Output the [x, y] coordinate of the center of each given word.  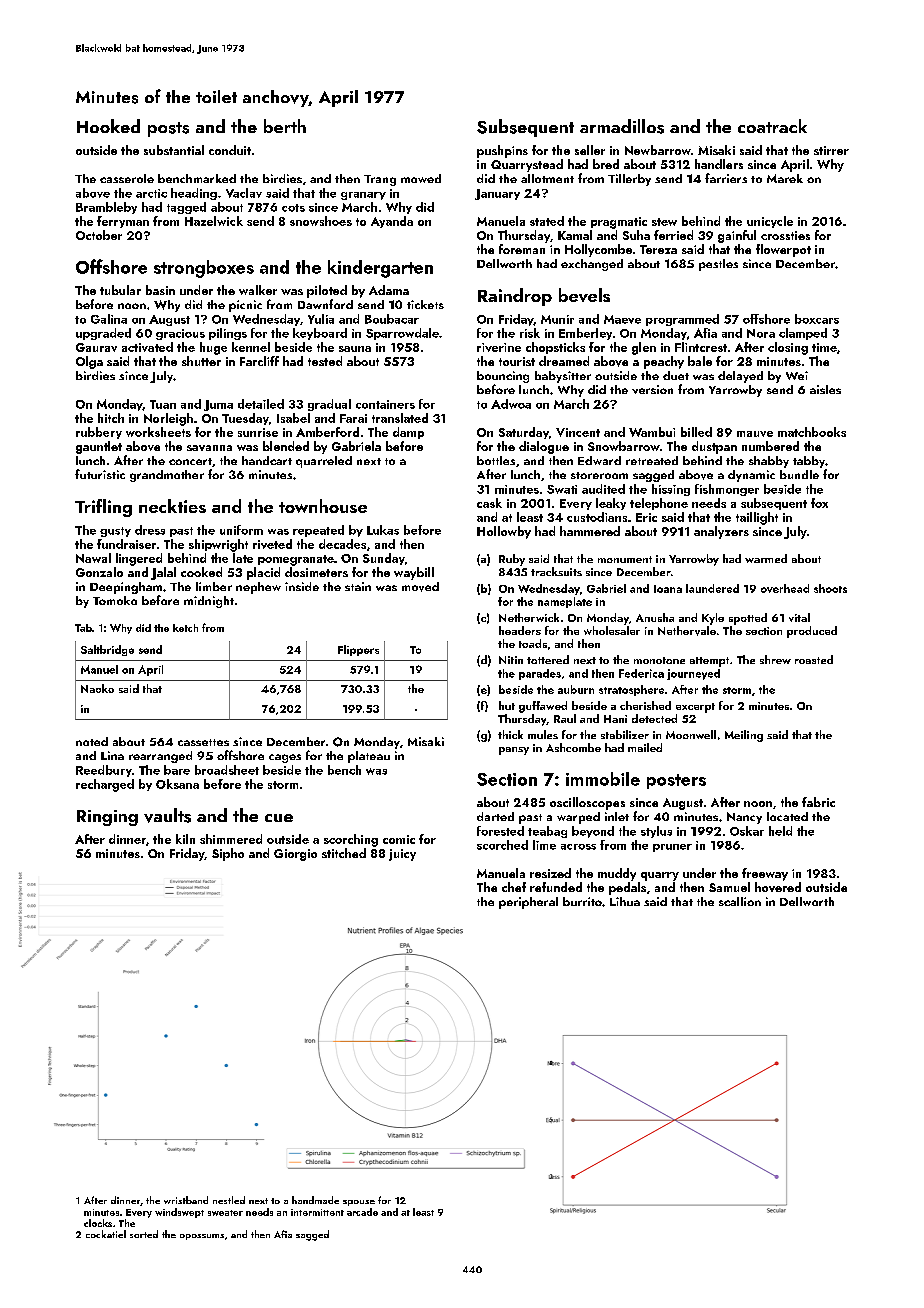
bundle [799, 474]
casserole [127, 178]
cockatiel [106, 1234]
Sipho [228, 854]
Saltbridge [107, 650]
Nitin [511, 660]
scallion [740, 901]
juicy [402, 855]
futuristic [100, 474]
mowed [421, 178]
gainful [737, 236]
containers [385, 404]
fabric [818, 802]
